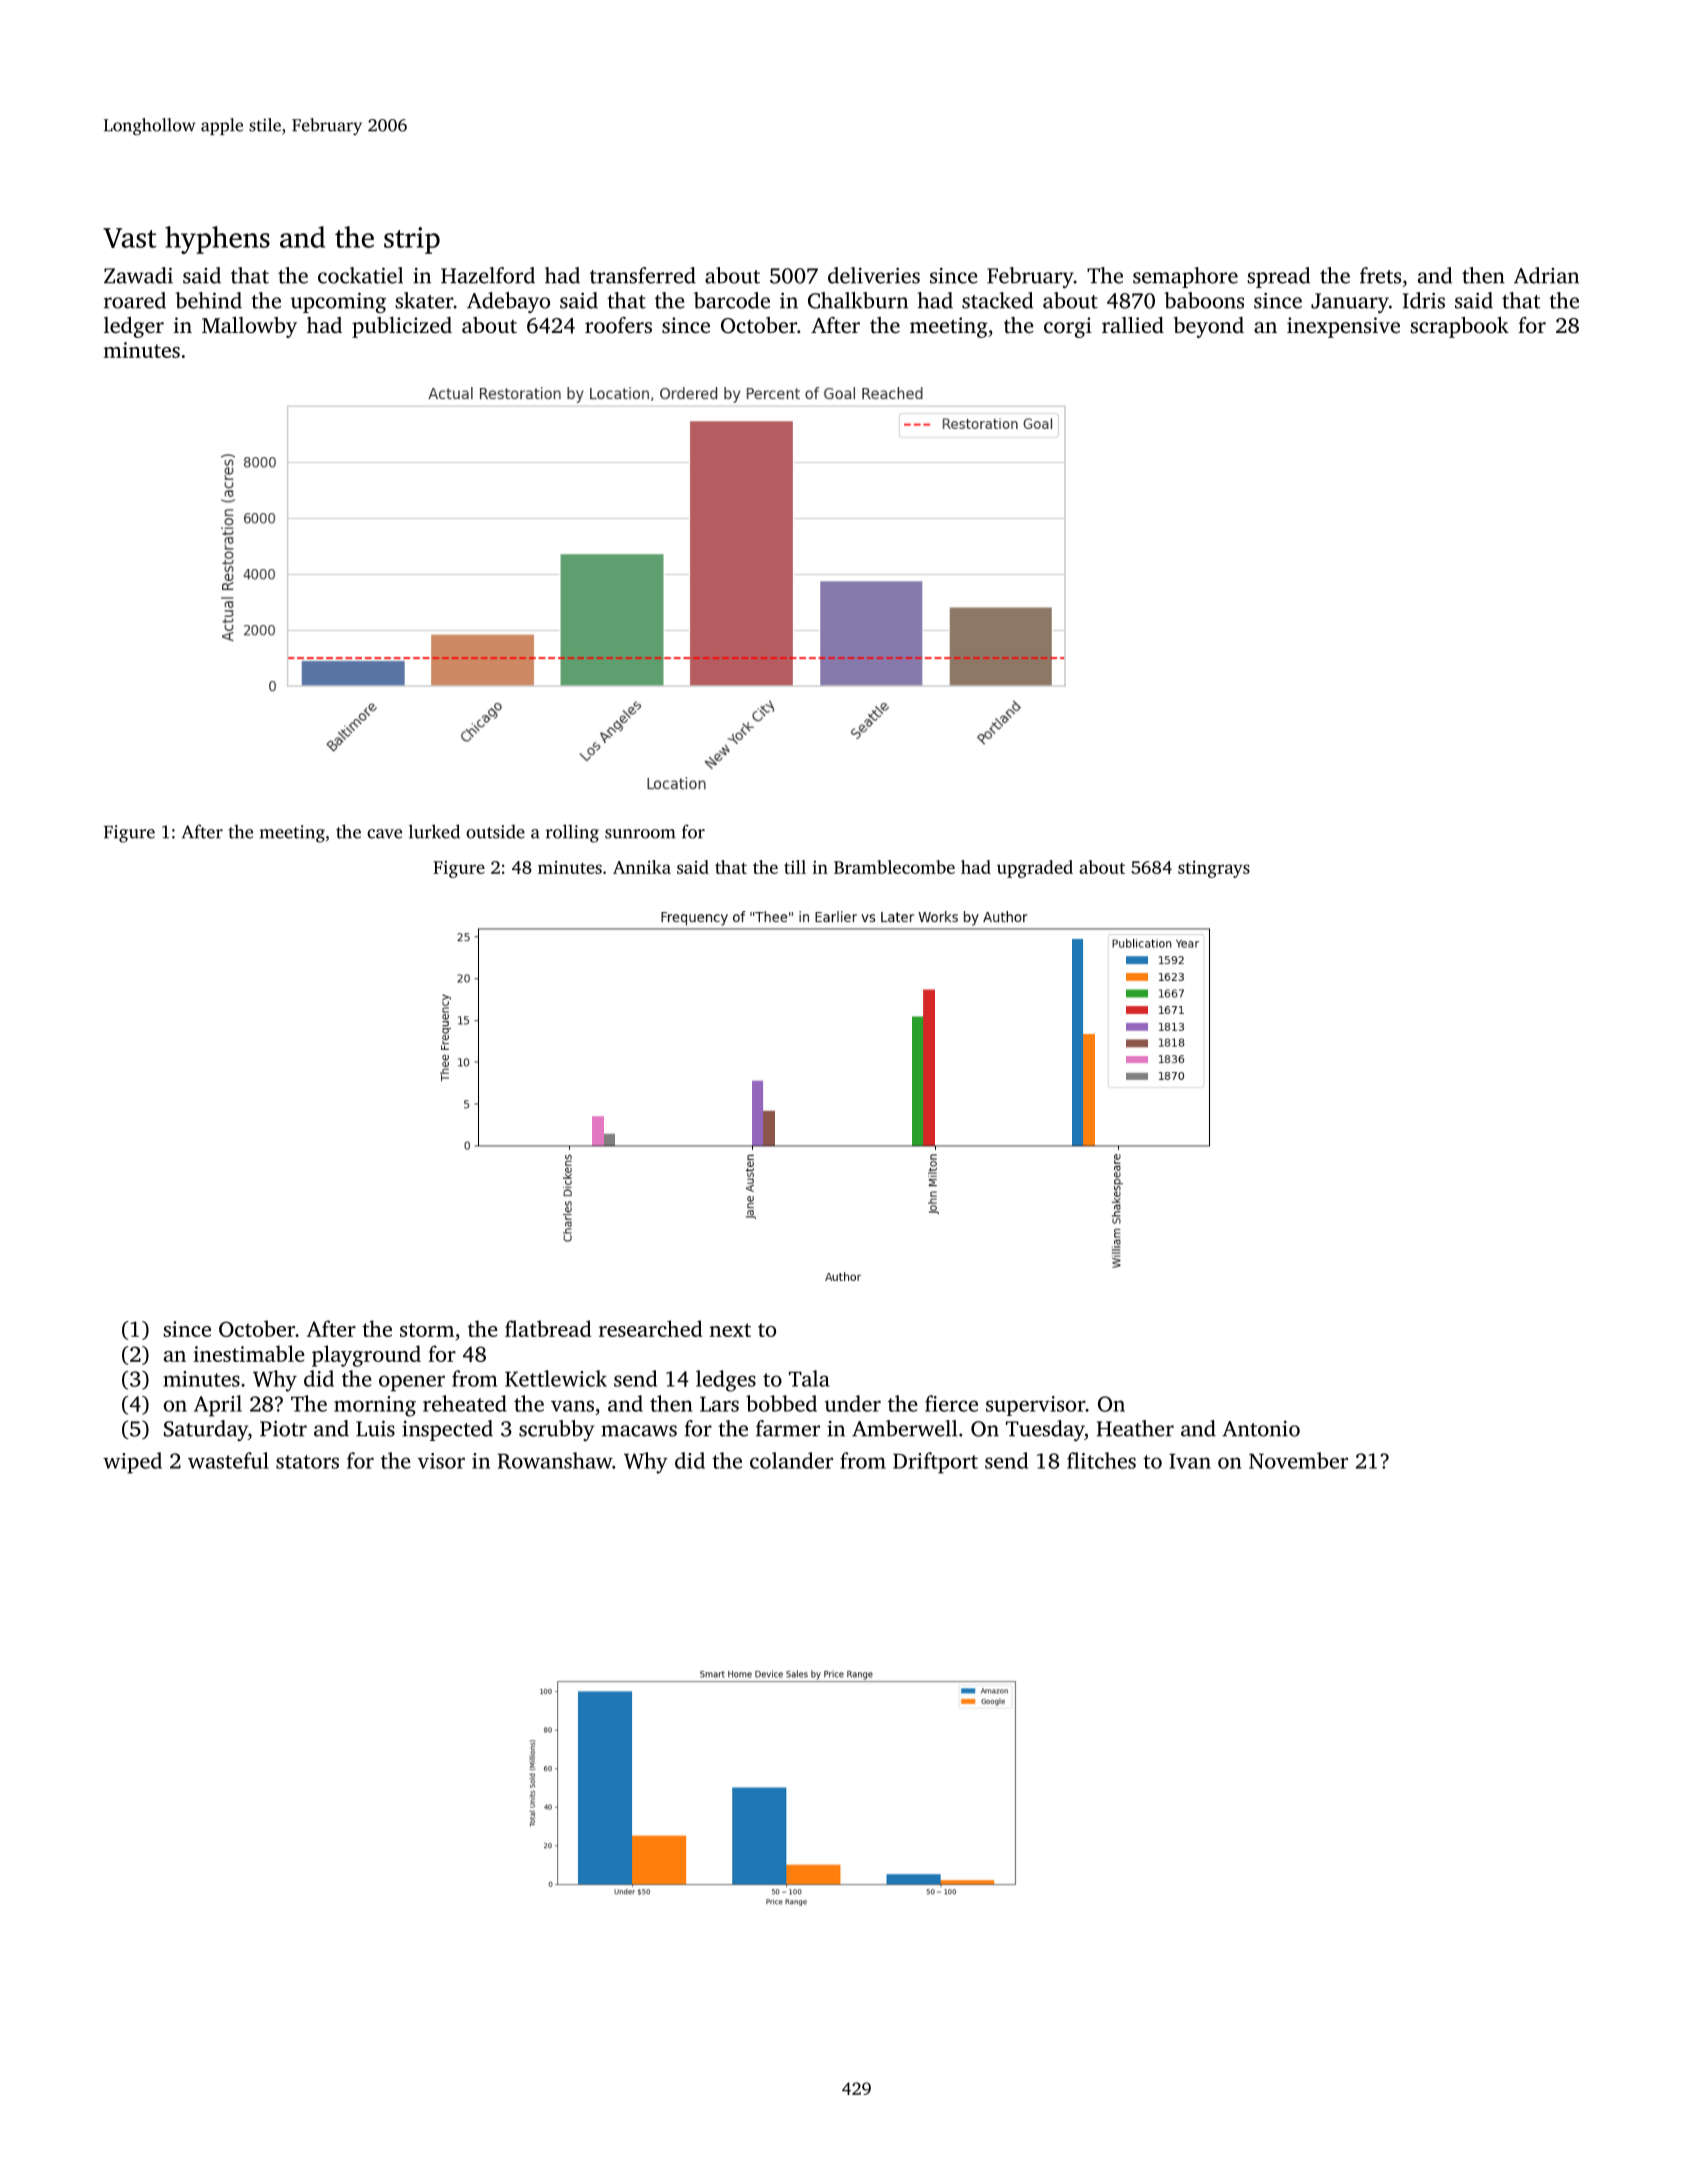  I want to click on Ivan, so click(1190, 1461).
